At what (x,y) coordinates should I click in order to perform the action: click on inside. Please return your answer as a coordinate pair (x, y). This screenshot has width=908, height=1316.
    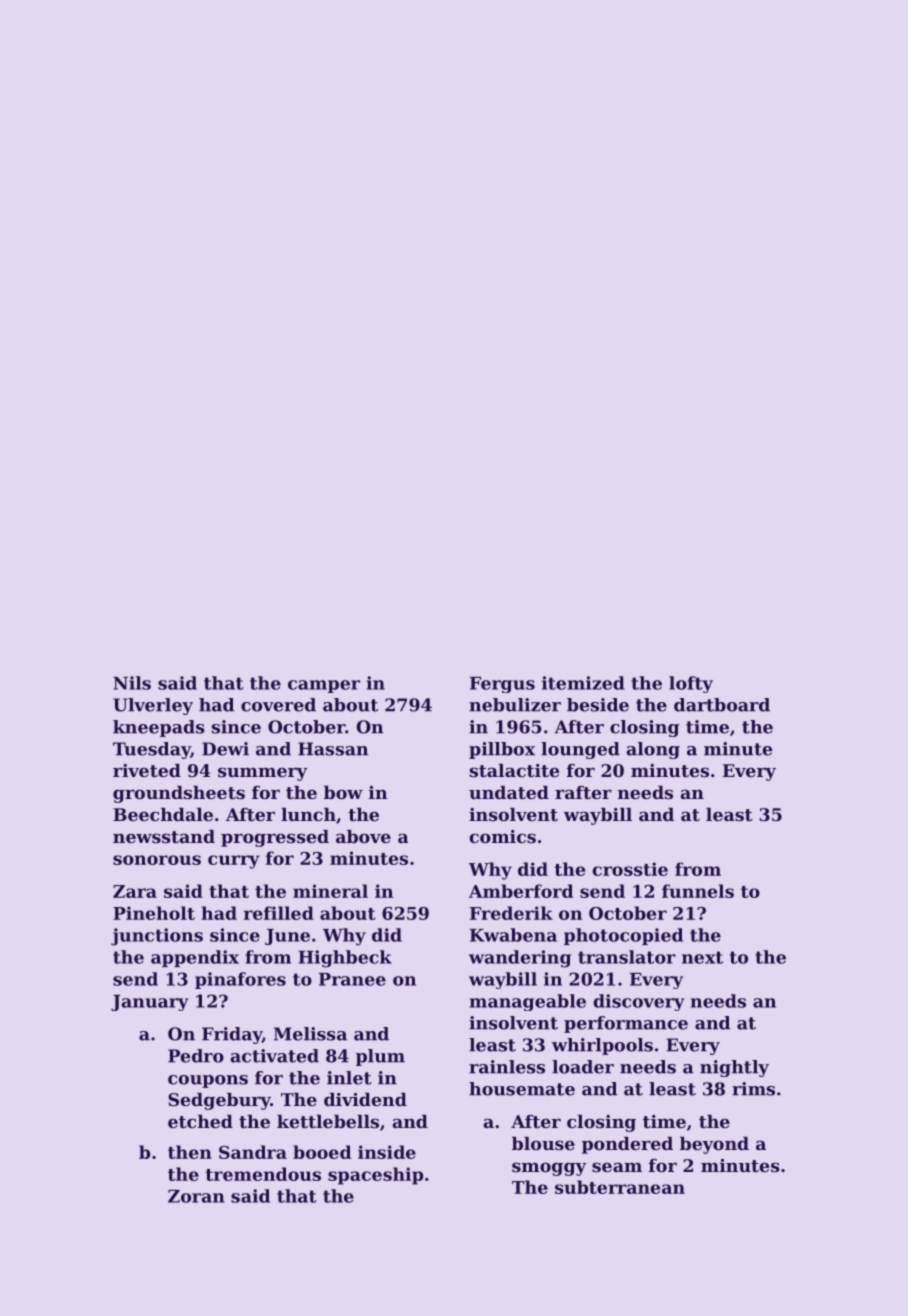
    Looking at the image, I should click on (387, 1152).
